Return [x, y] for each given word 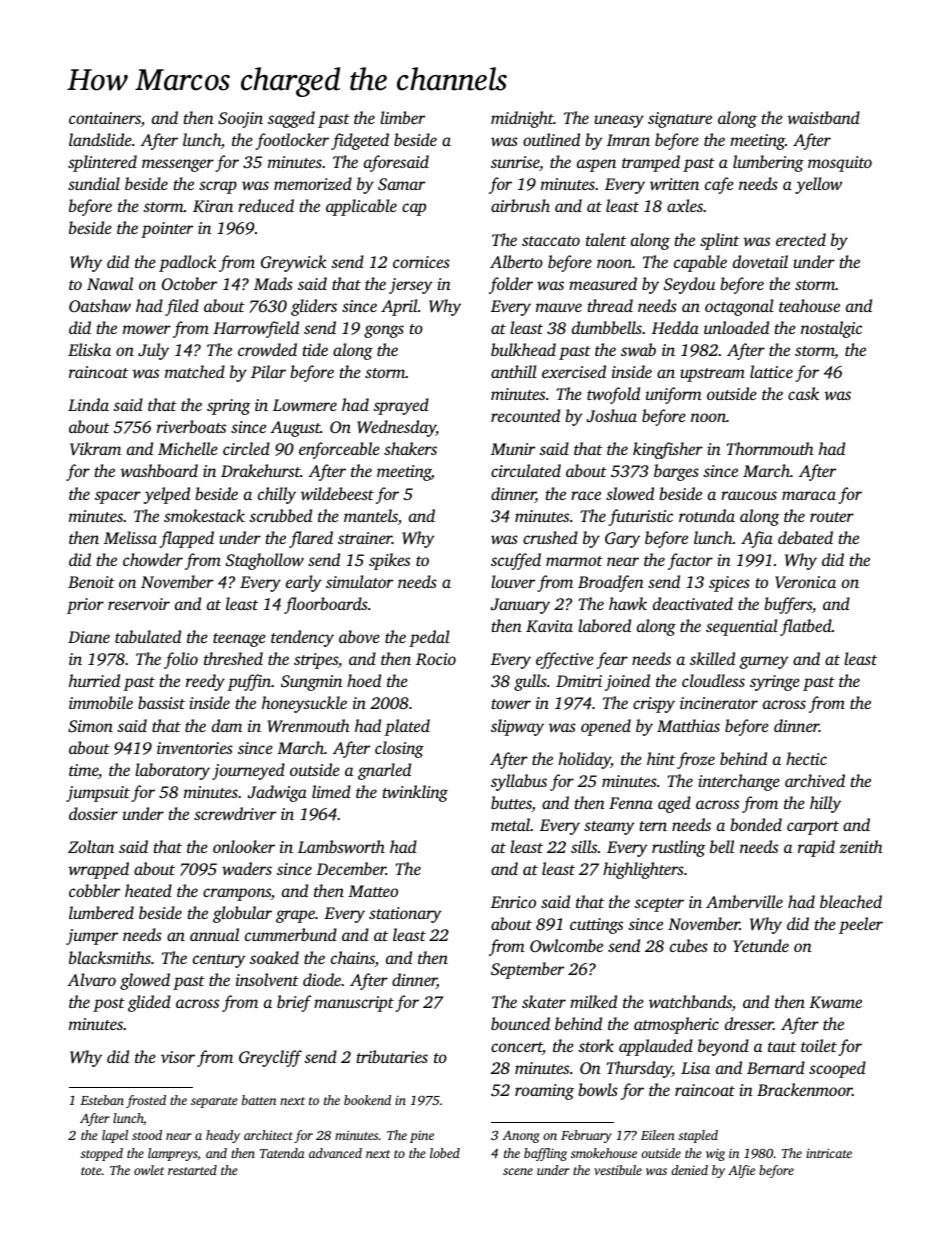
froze [696, 760]
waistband [823, 117]
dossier [93, 813]
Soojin [240, 120]
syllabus [519, 782]
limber [402, 117]
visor [178, 1057]
